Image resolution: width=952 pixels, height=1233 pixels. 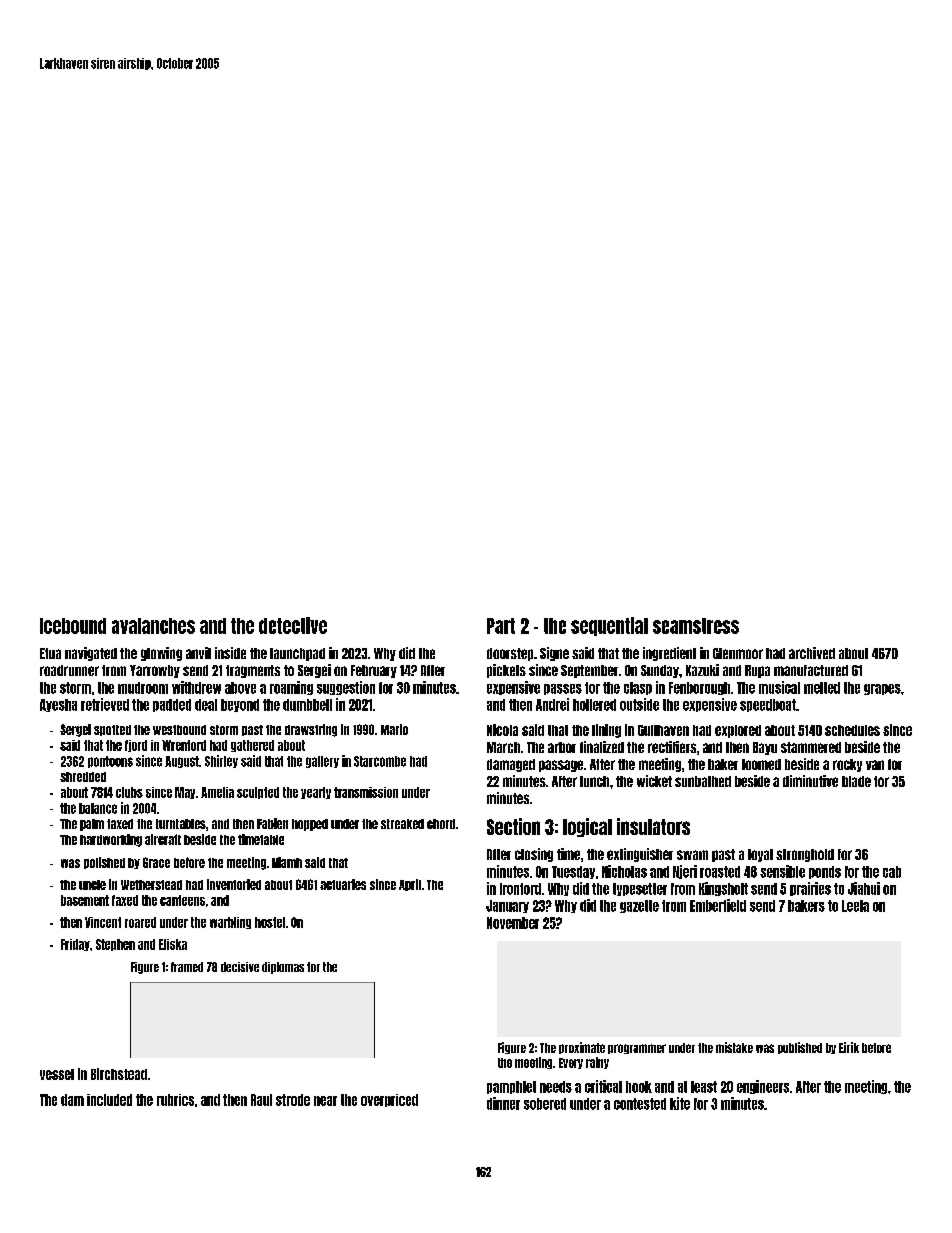 What do you see at coordinates (270, 922) in the screenshot?
I see `hostel` at bounding box center [270, 922].
